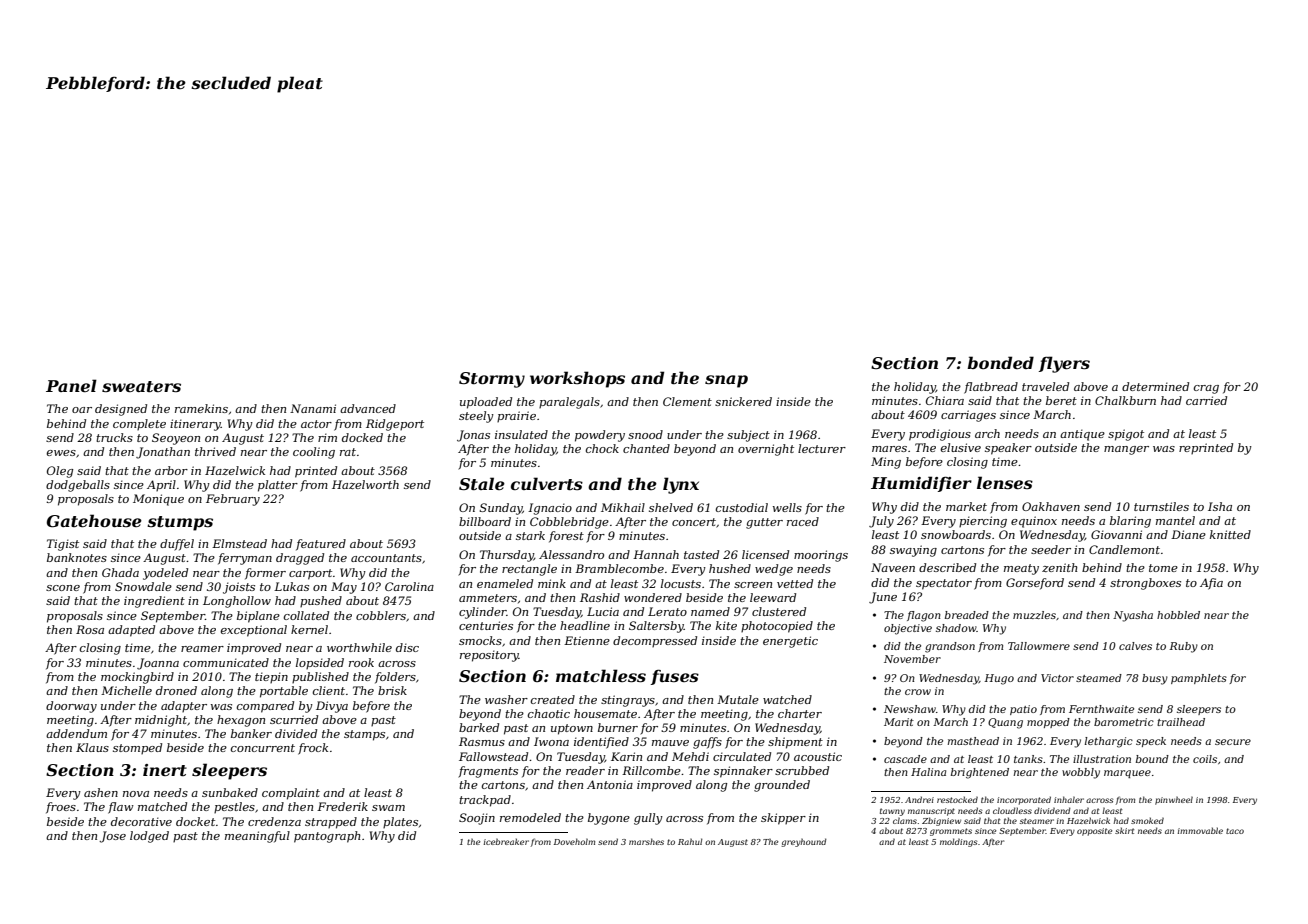  Describe the element at coordinates (92, 747) in the screenshot. I see `Klaus` at that location.
